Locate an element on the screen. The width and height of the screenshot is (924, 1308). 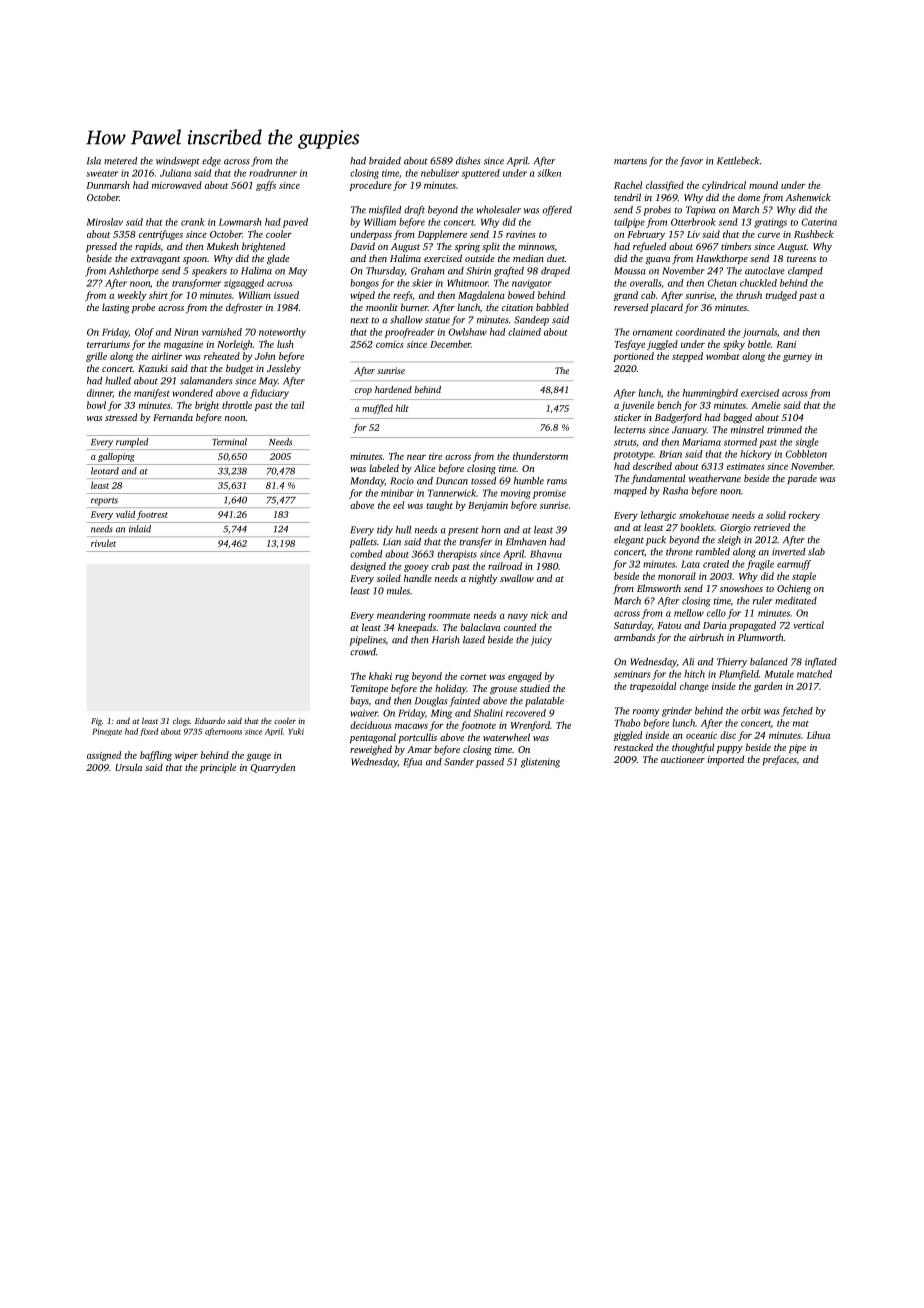
booklets is located at coordinates (697, 527).
